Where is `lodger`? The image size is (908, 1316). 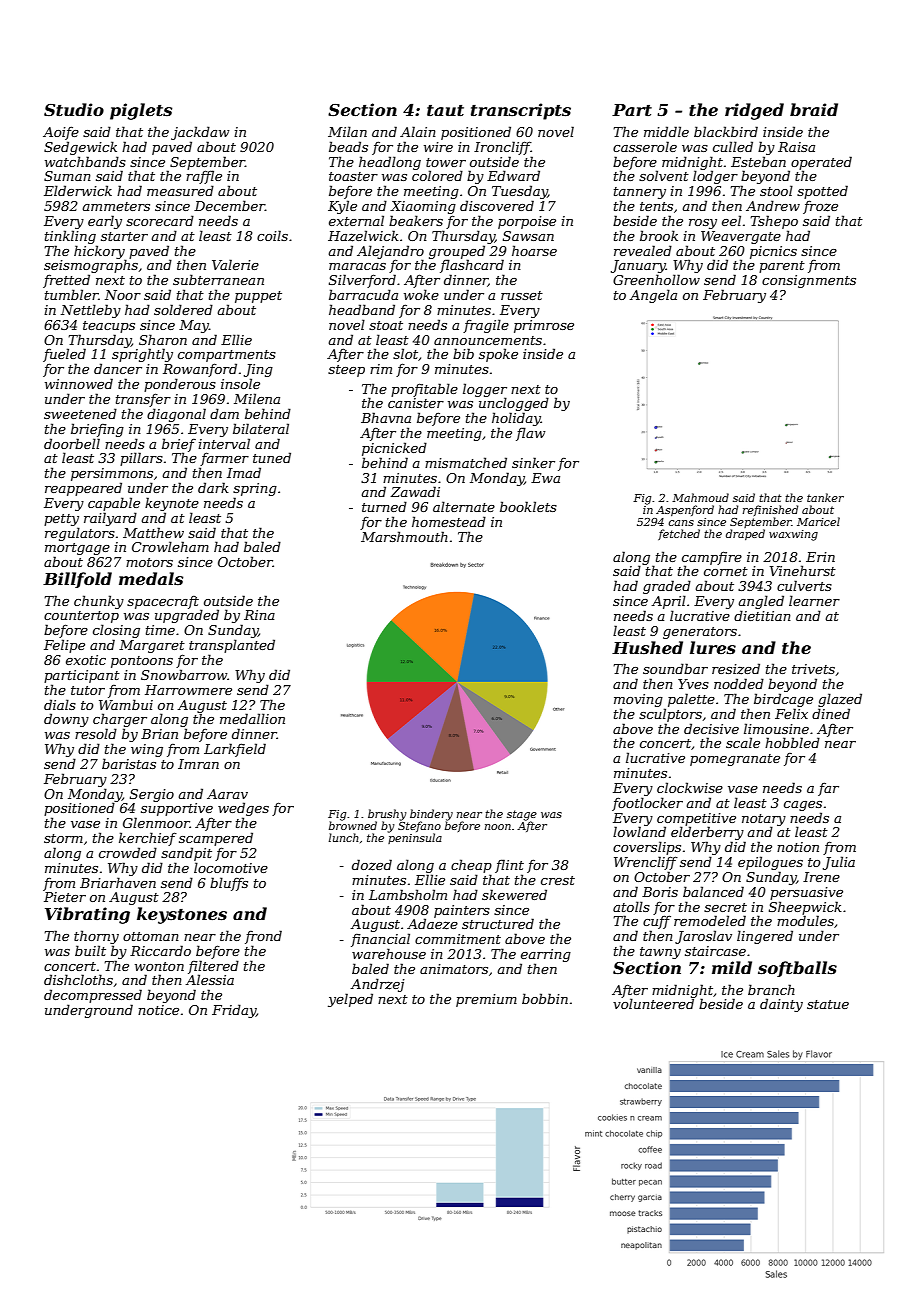 lodger is located at coordinates (715, 177).
